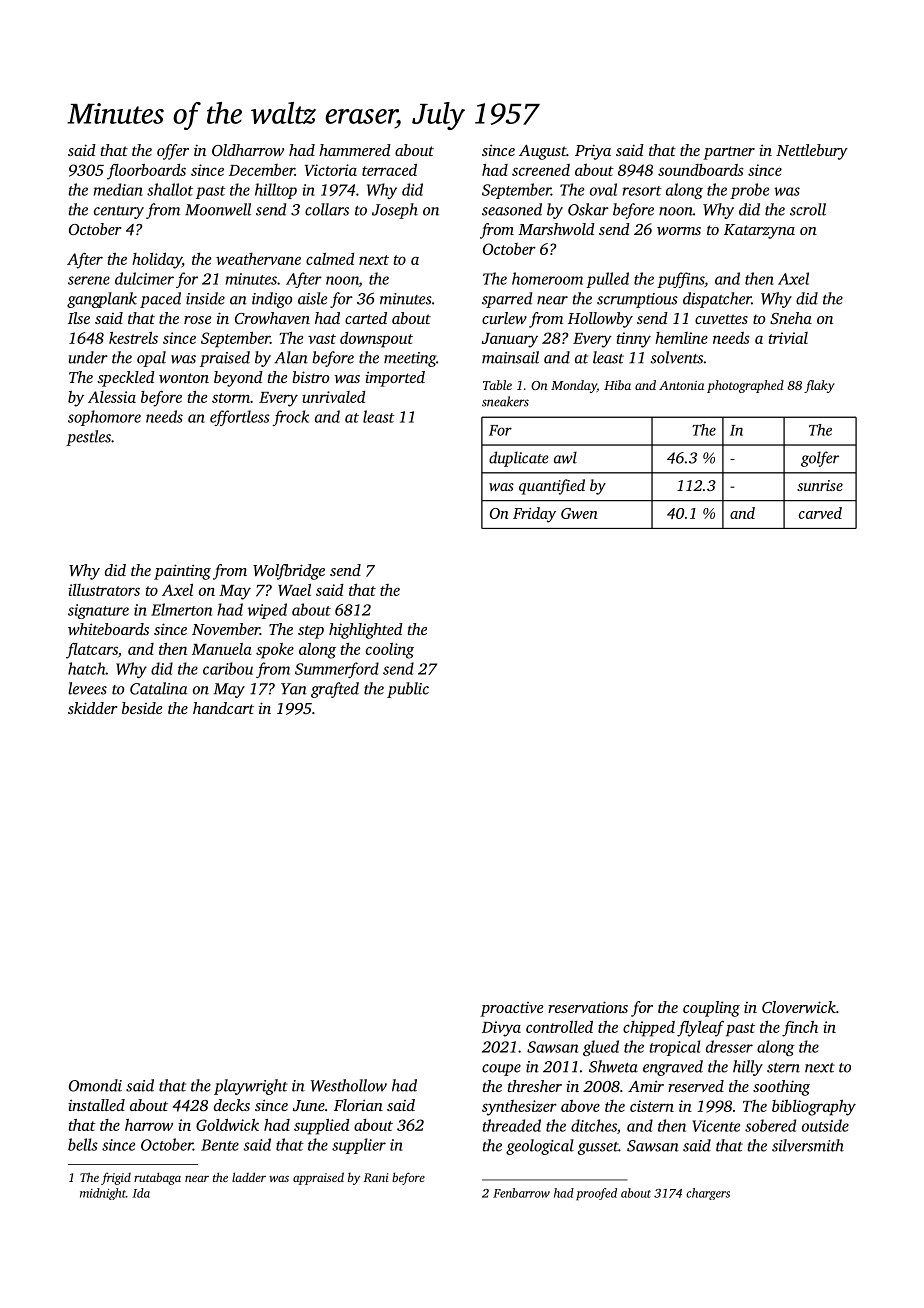 Image resolution: width=924 pixels, height=1308 pixels. I want to click on Sneha, so click(791, 318).
